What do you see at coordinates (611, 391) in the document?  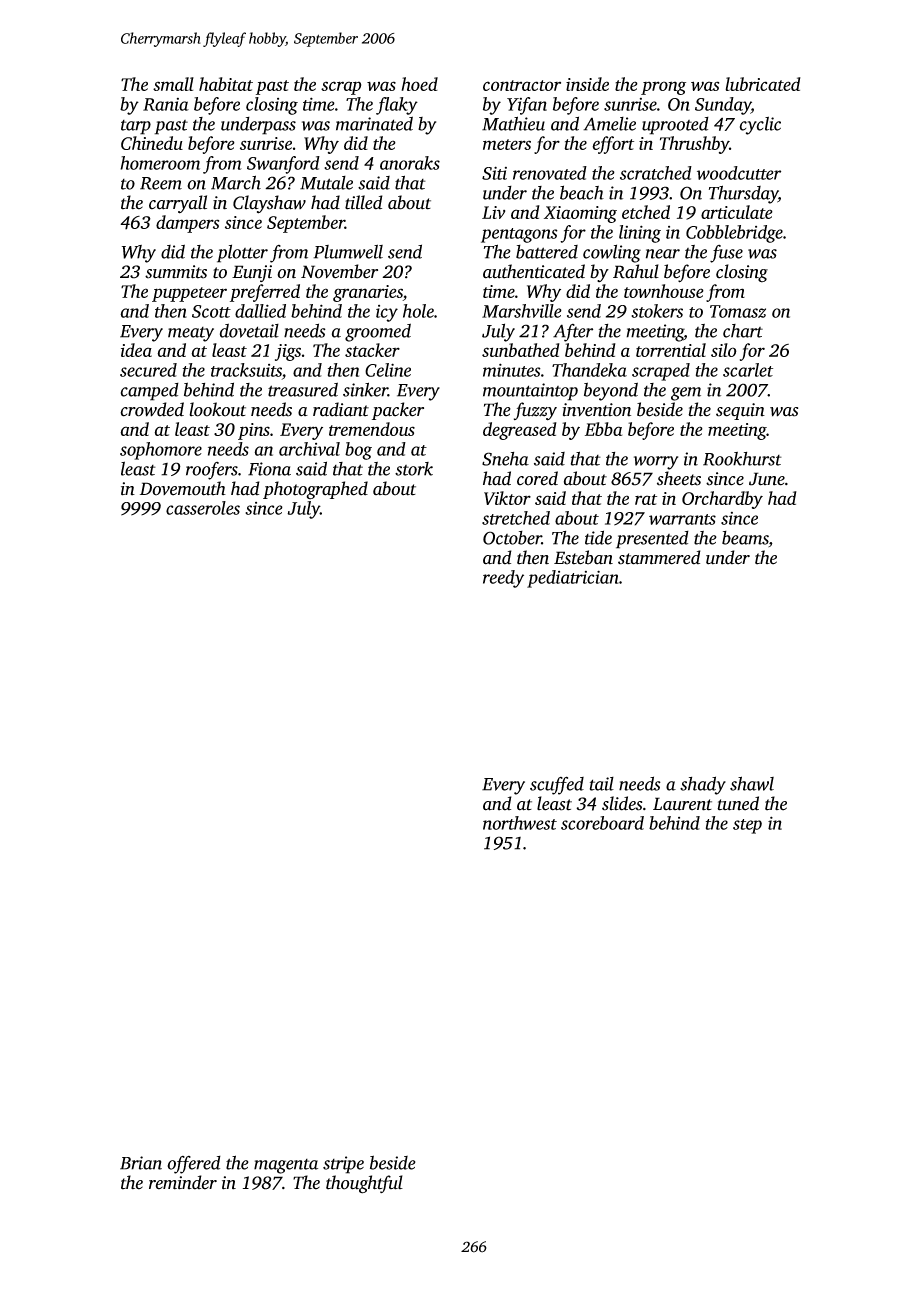 I see `beyond` at bounding box center [611, 391].
